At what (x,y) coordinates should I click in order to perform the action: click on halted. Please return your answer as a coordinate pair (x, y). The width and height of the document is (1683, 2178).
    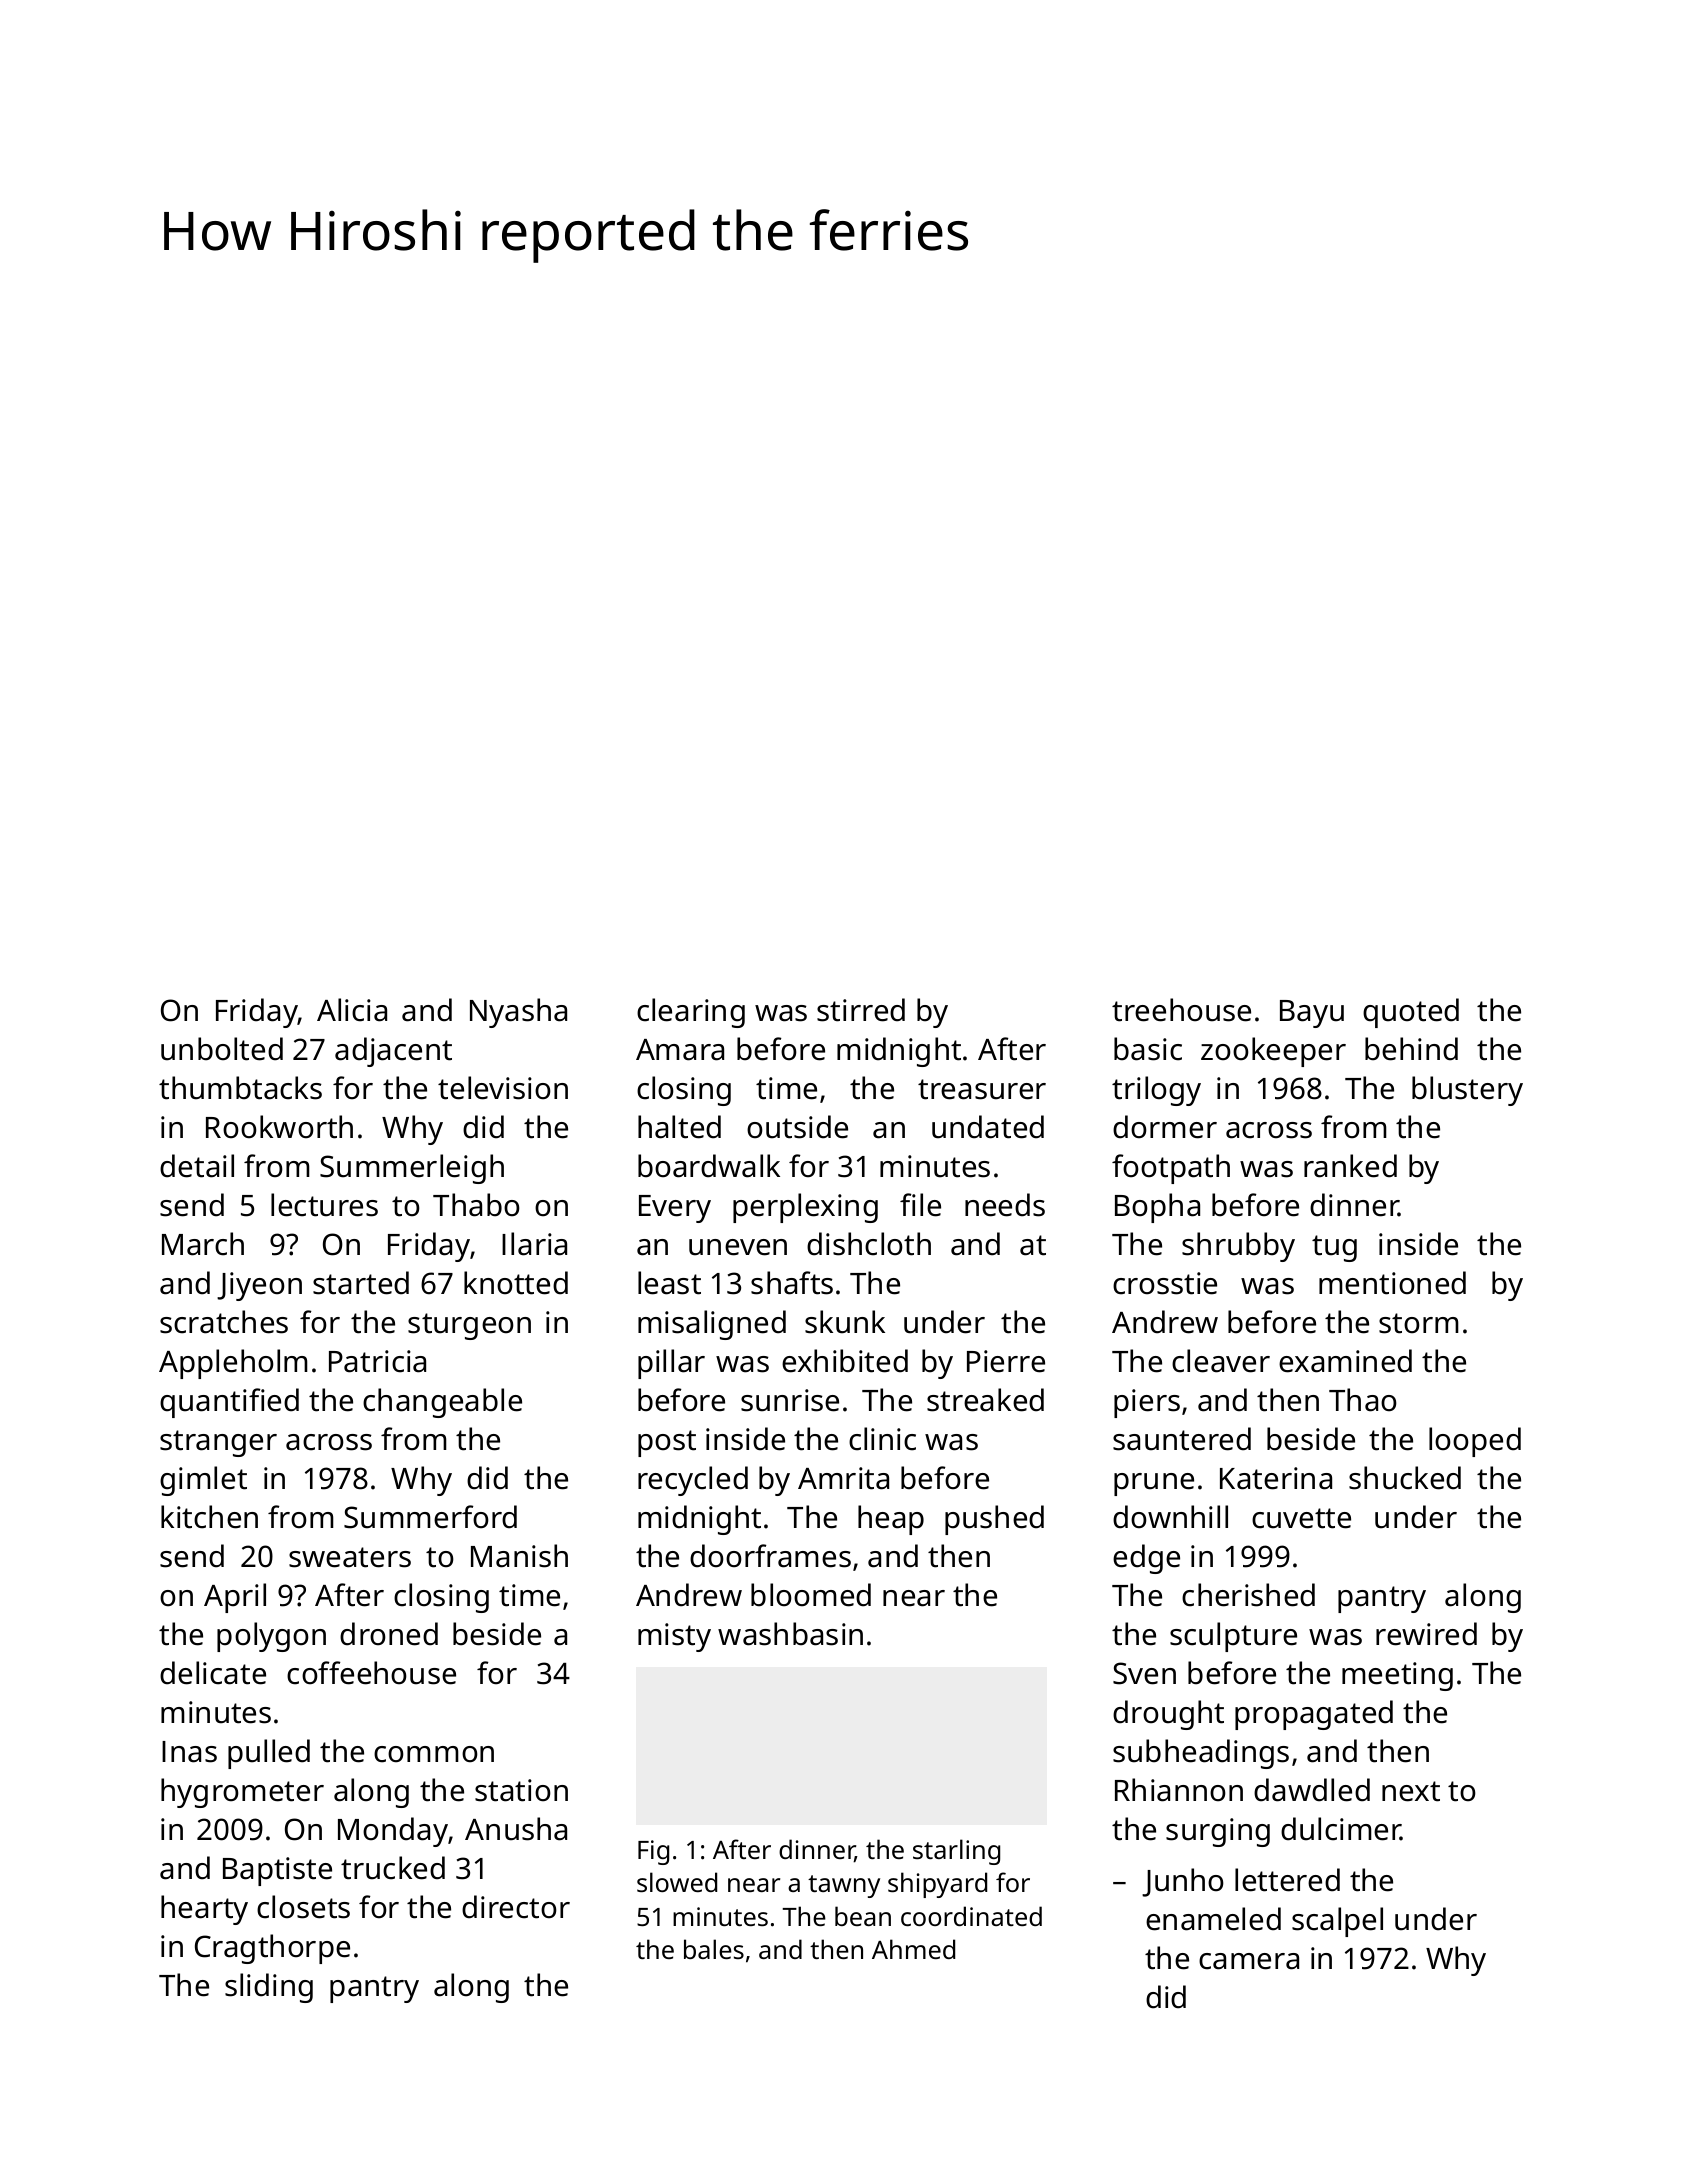
    Looking at the image, I should click on (679, 1127).
